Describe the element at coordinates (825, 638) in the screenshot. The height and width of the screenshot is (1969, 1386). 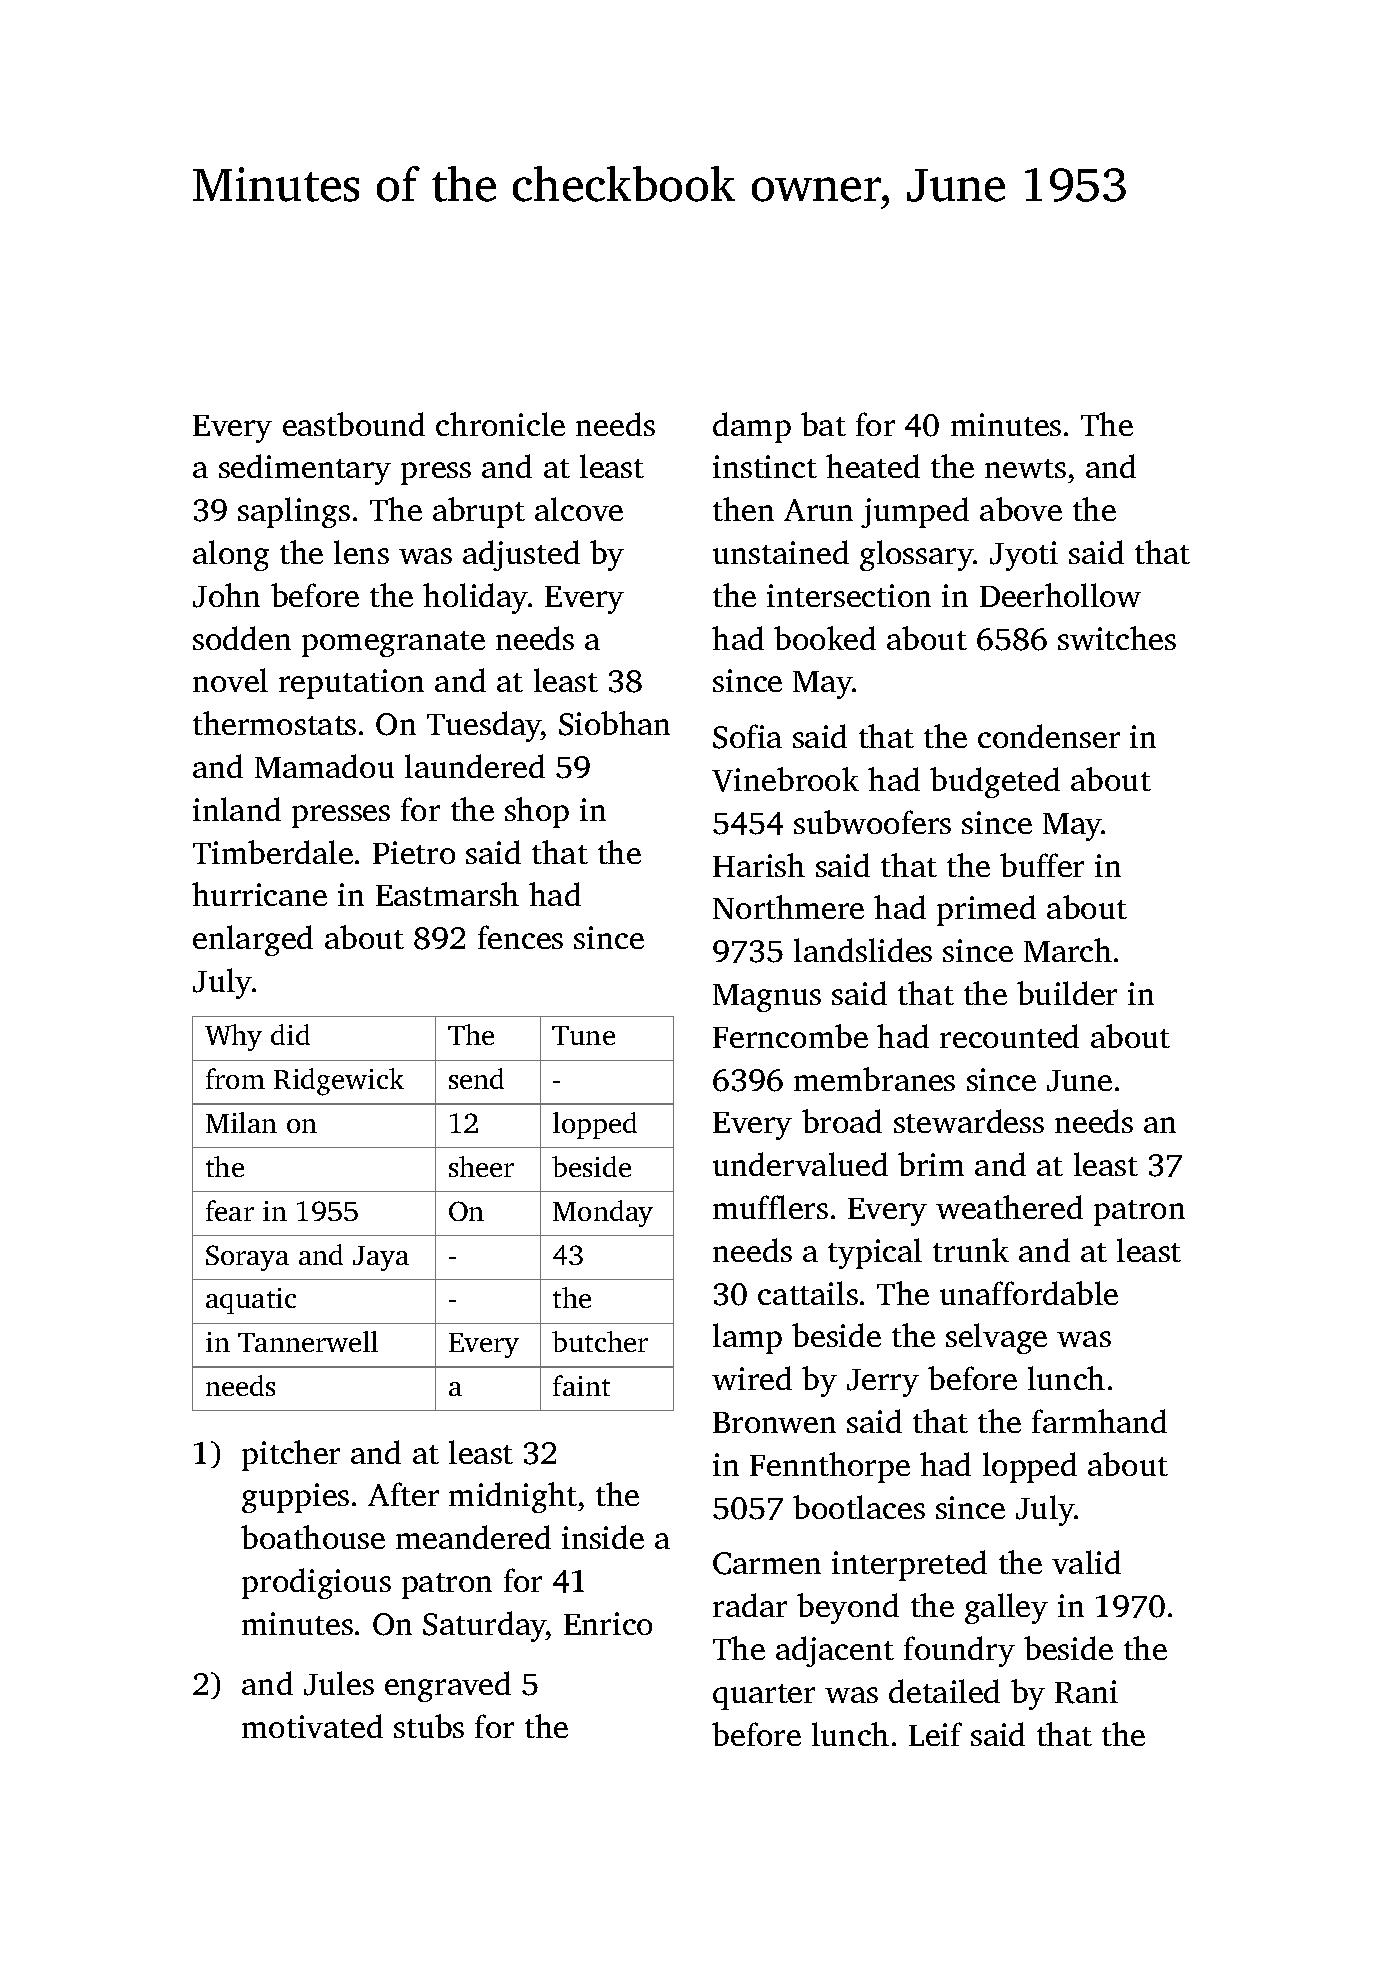
I see `booked` at that location.
